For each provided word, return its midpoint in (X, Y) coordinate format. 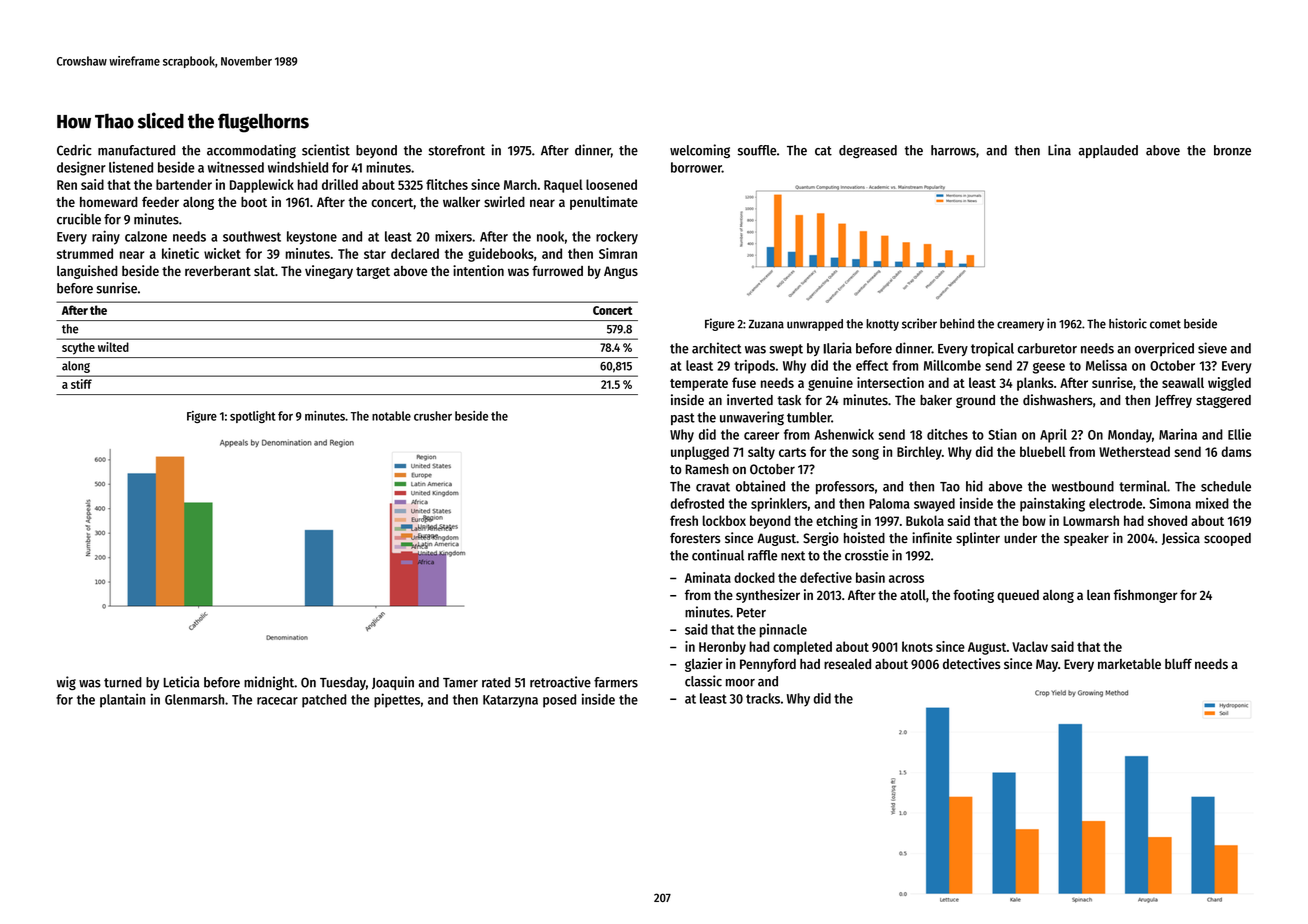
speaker (1086, 539)
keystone (312, 238)
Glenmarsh (194, 699)
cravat (713, 487)
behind (957, 323)
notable (391, 416)
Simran (618, 253)
